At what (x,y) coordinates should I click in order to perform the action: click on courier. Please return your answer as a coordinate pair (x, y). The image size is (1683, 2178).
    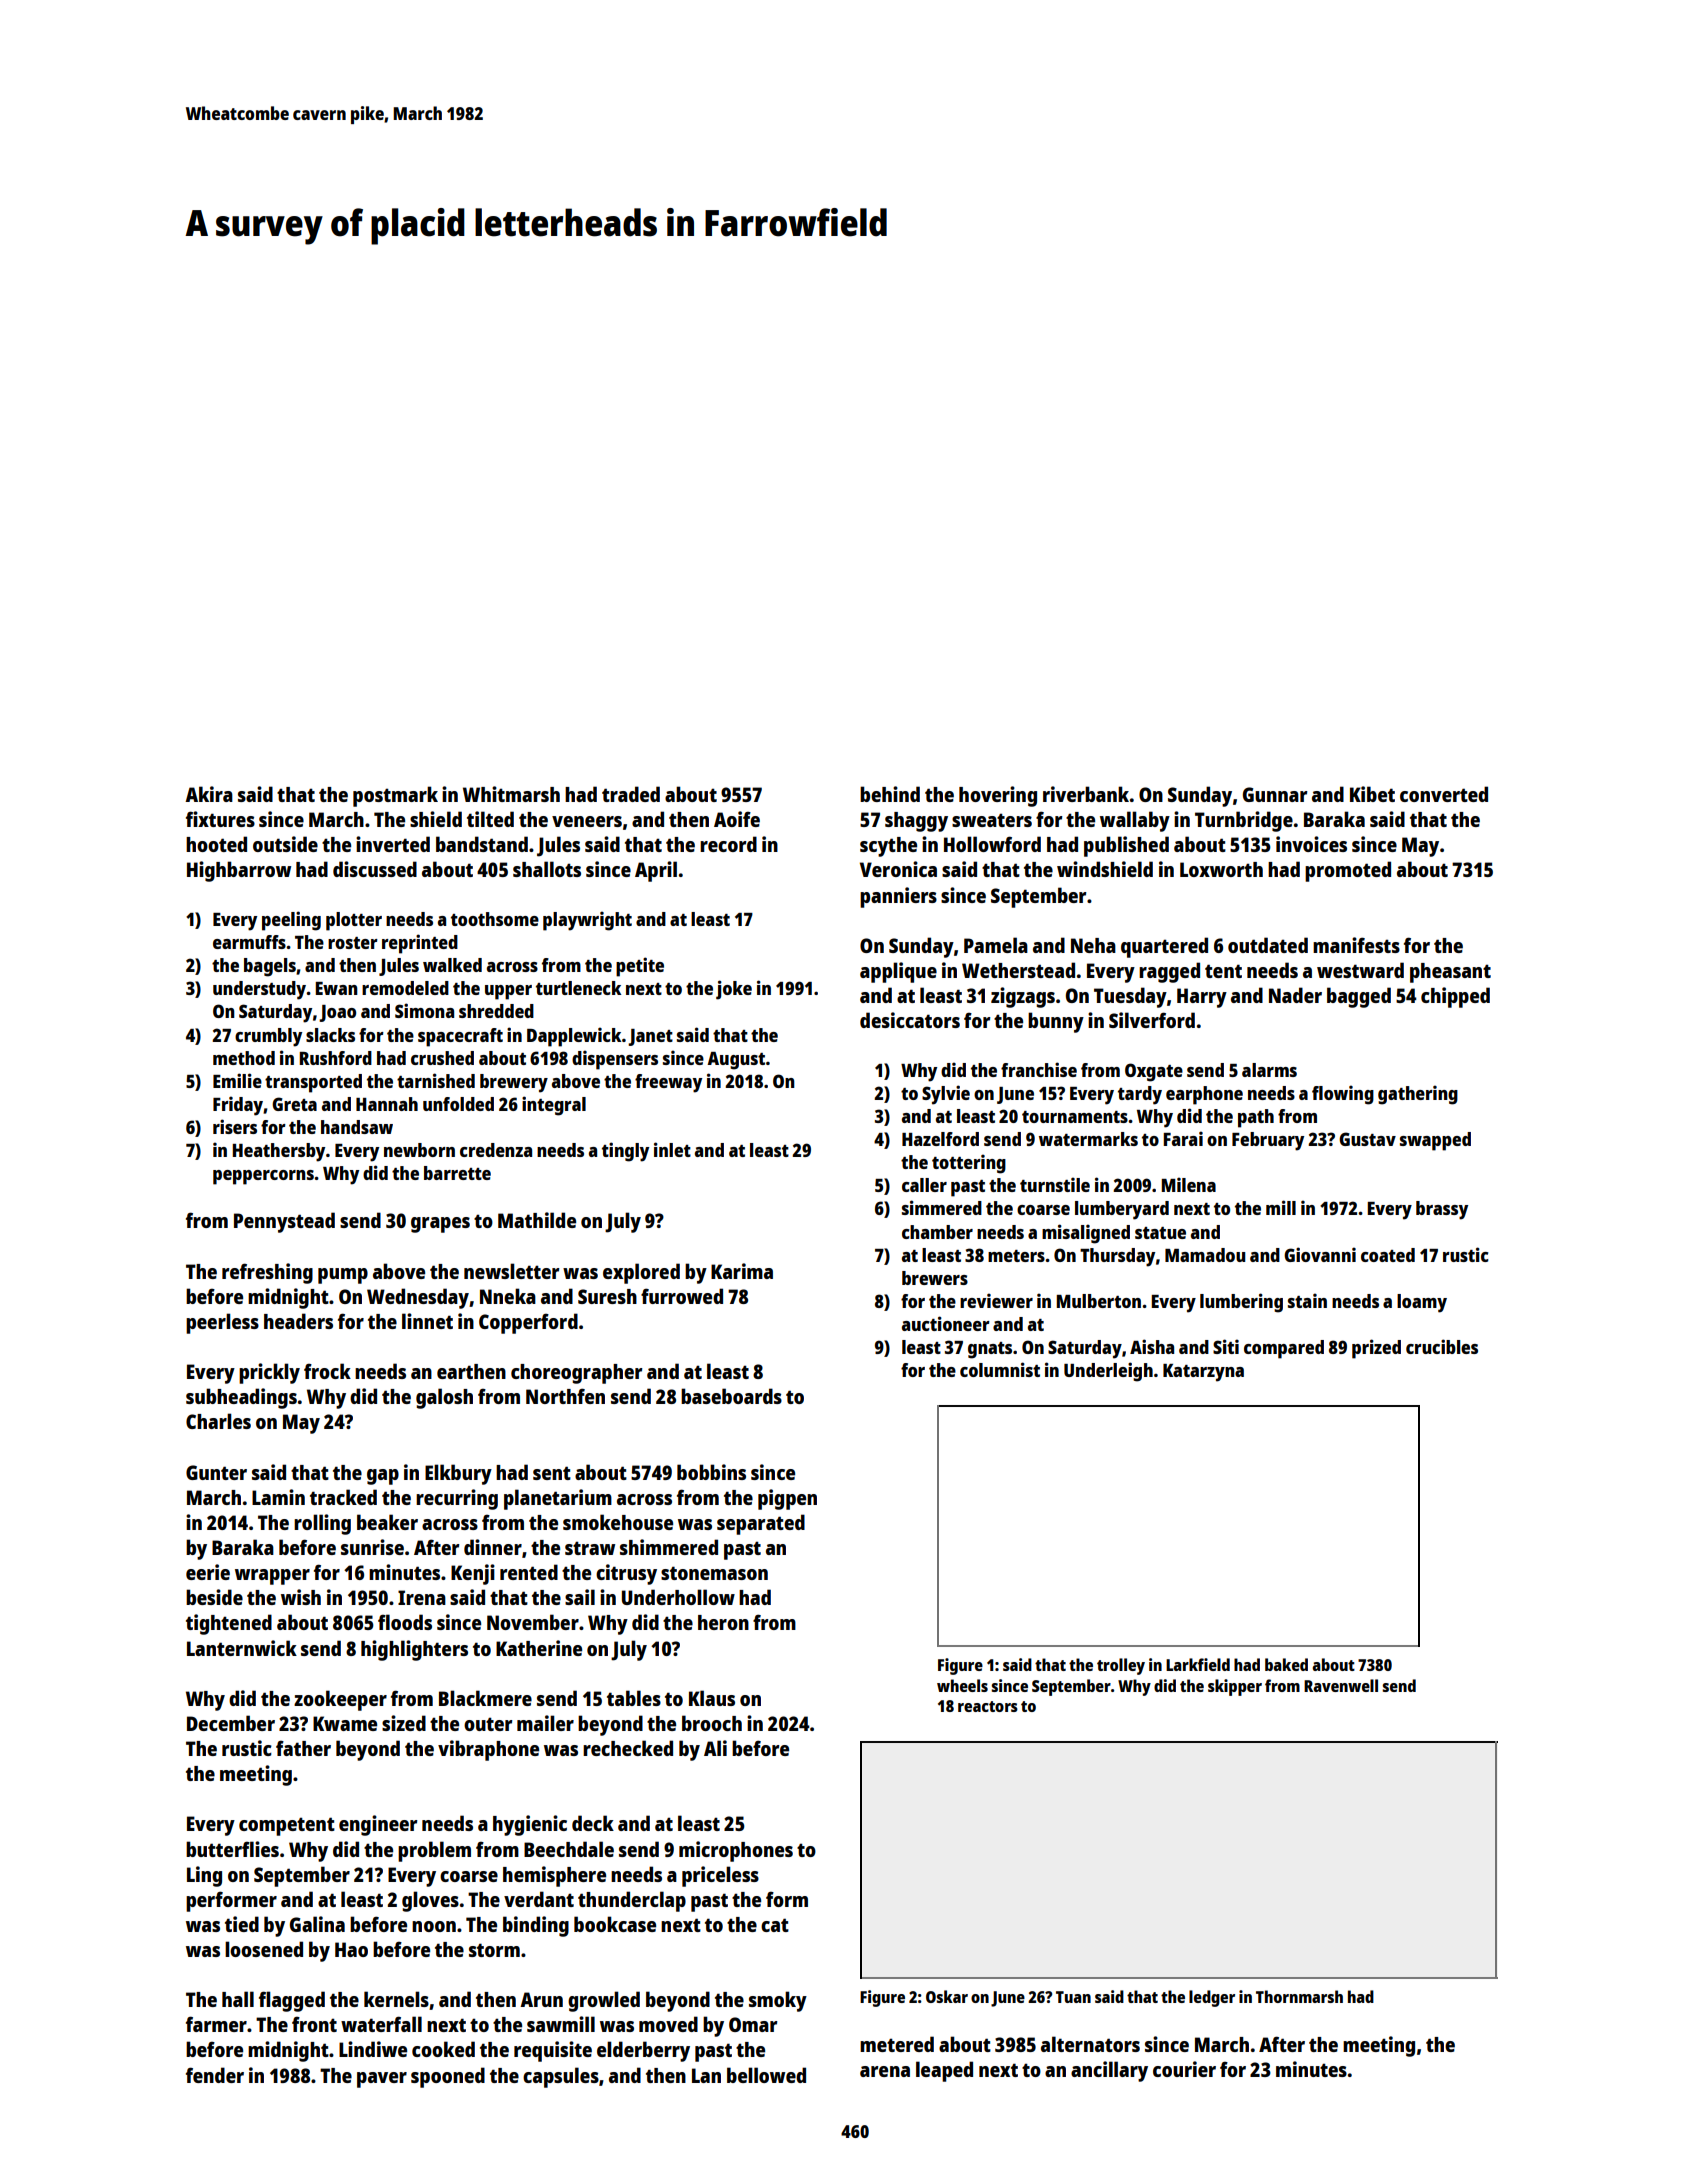
    Looking at the image, I should click on (1184, 2069).
